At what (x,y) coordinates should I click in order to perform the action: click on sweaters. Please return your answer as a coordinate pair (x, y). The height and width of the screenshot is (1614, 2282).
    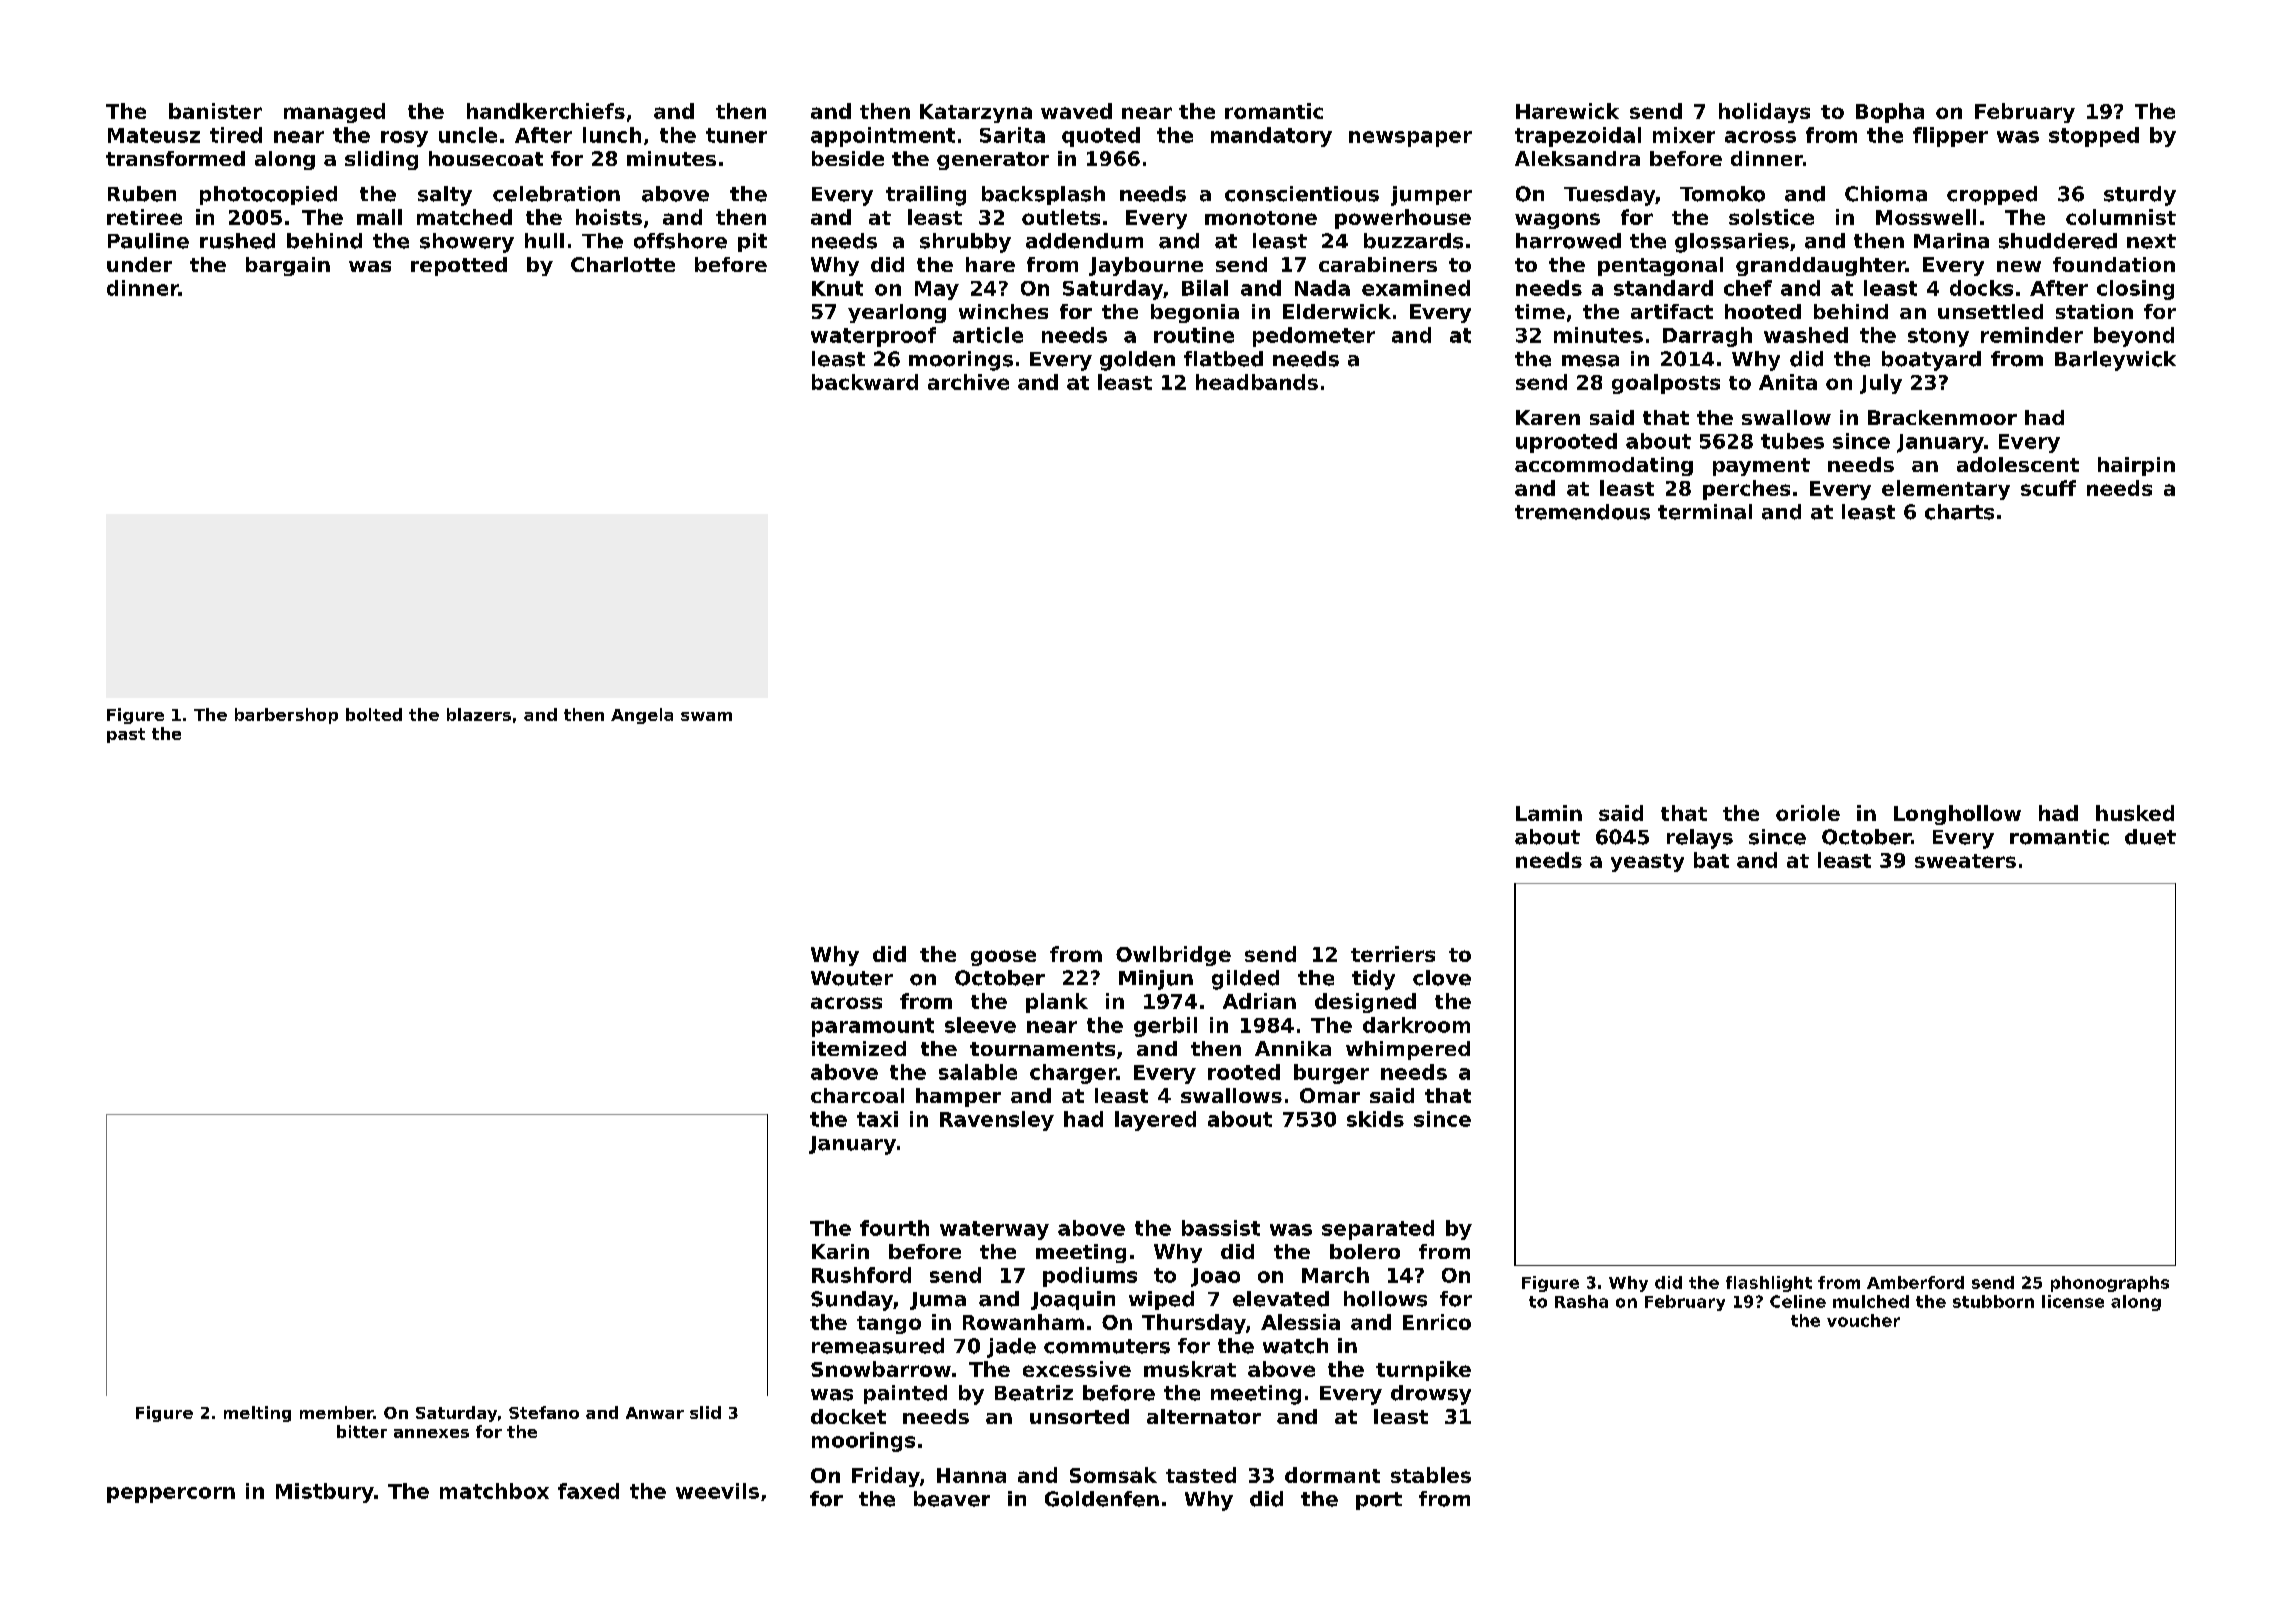
    Looking at the image, I should click on (1965, 861).
